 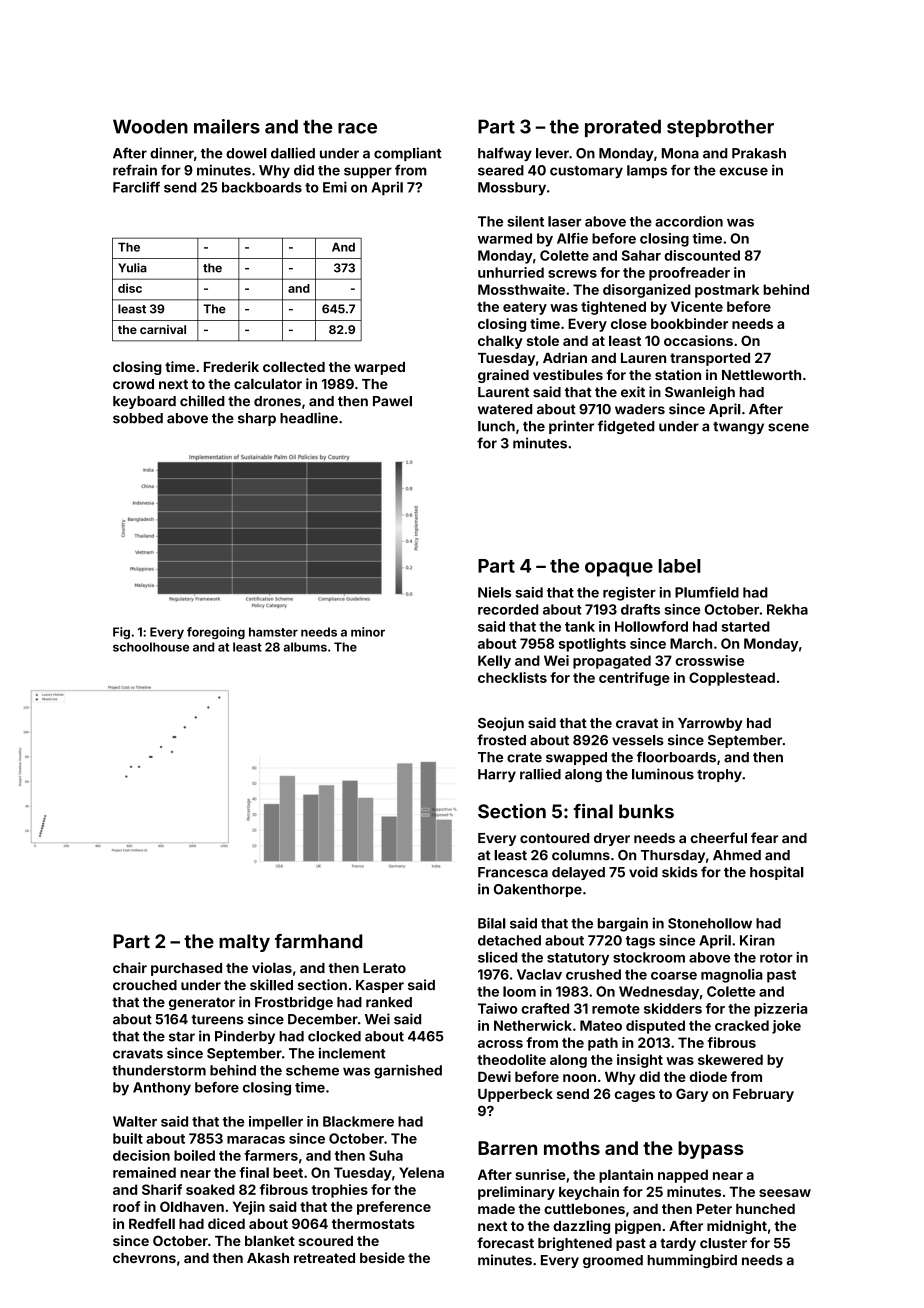 I want to click on hummingbird, so click(x=692, y=1261).
